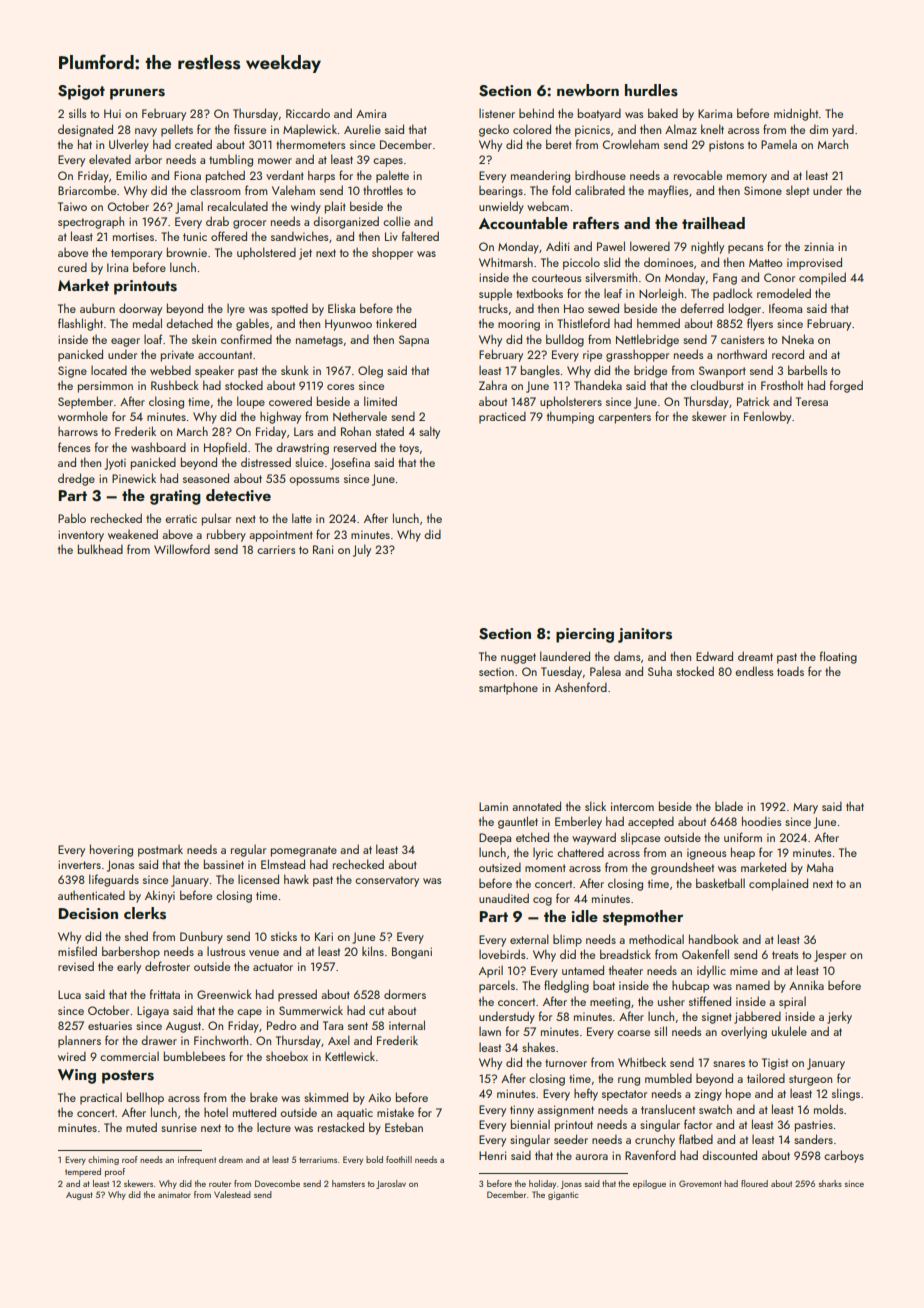 This page has width=924, height=1308. I want to click on postmark, so click(160, 851).
